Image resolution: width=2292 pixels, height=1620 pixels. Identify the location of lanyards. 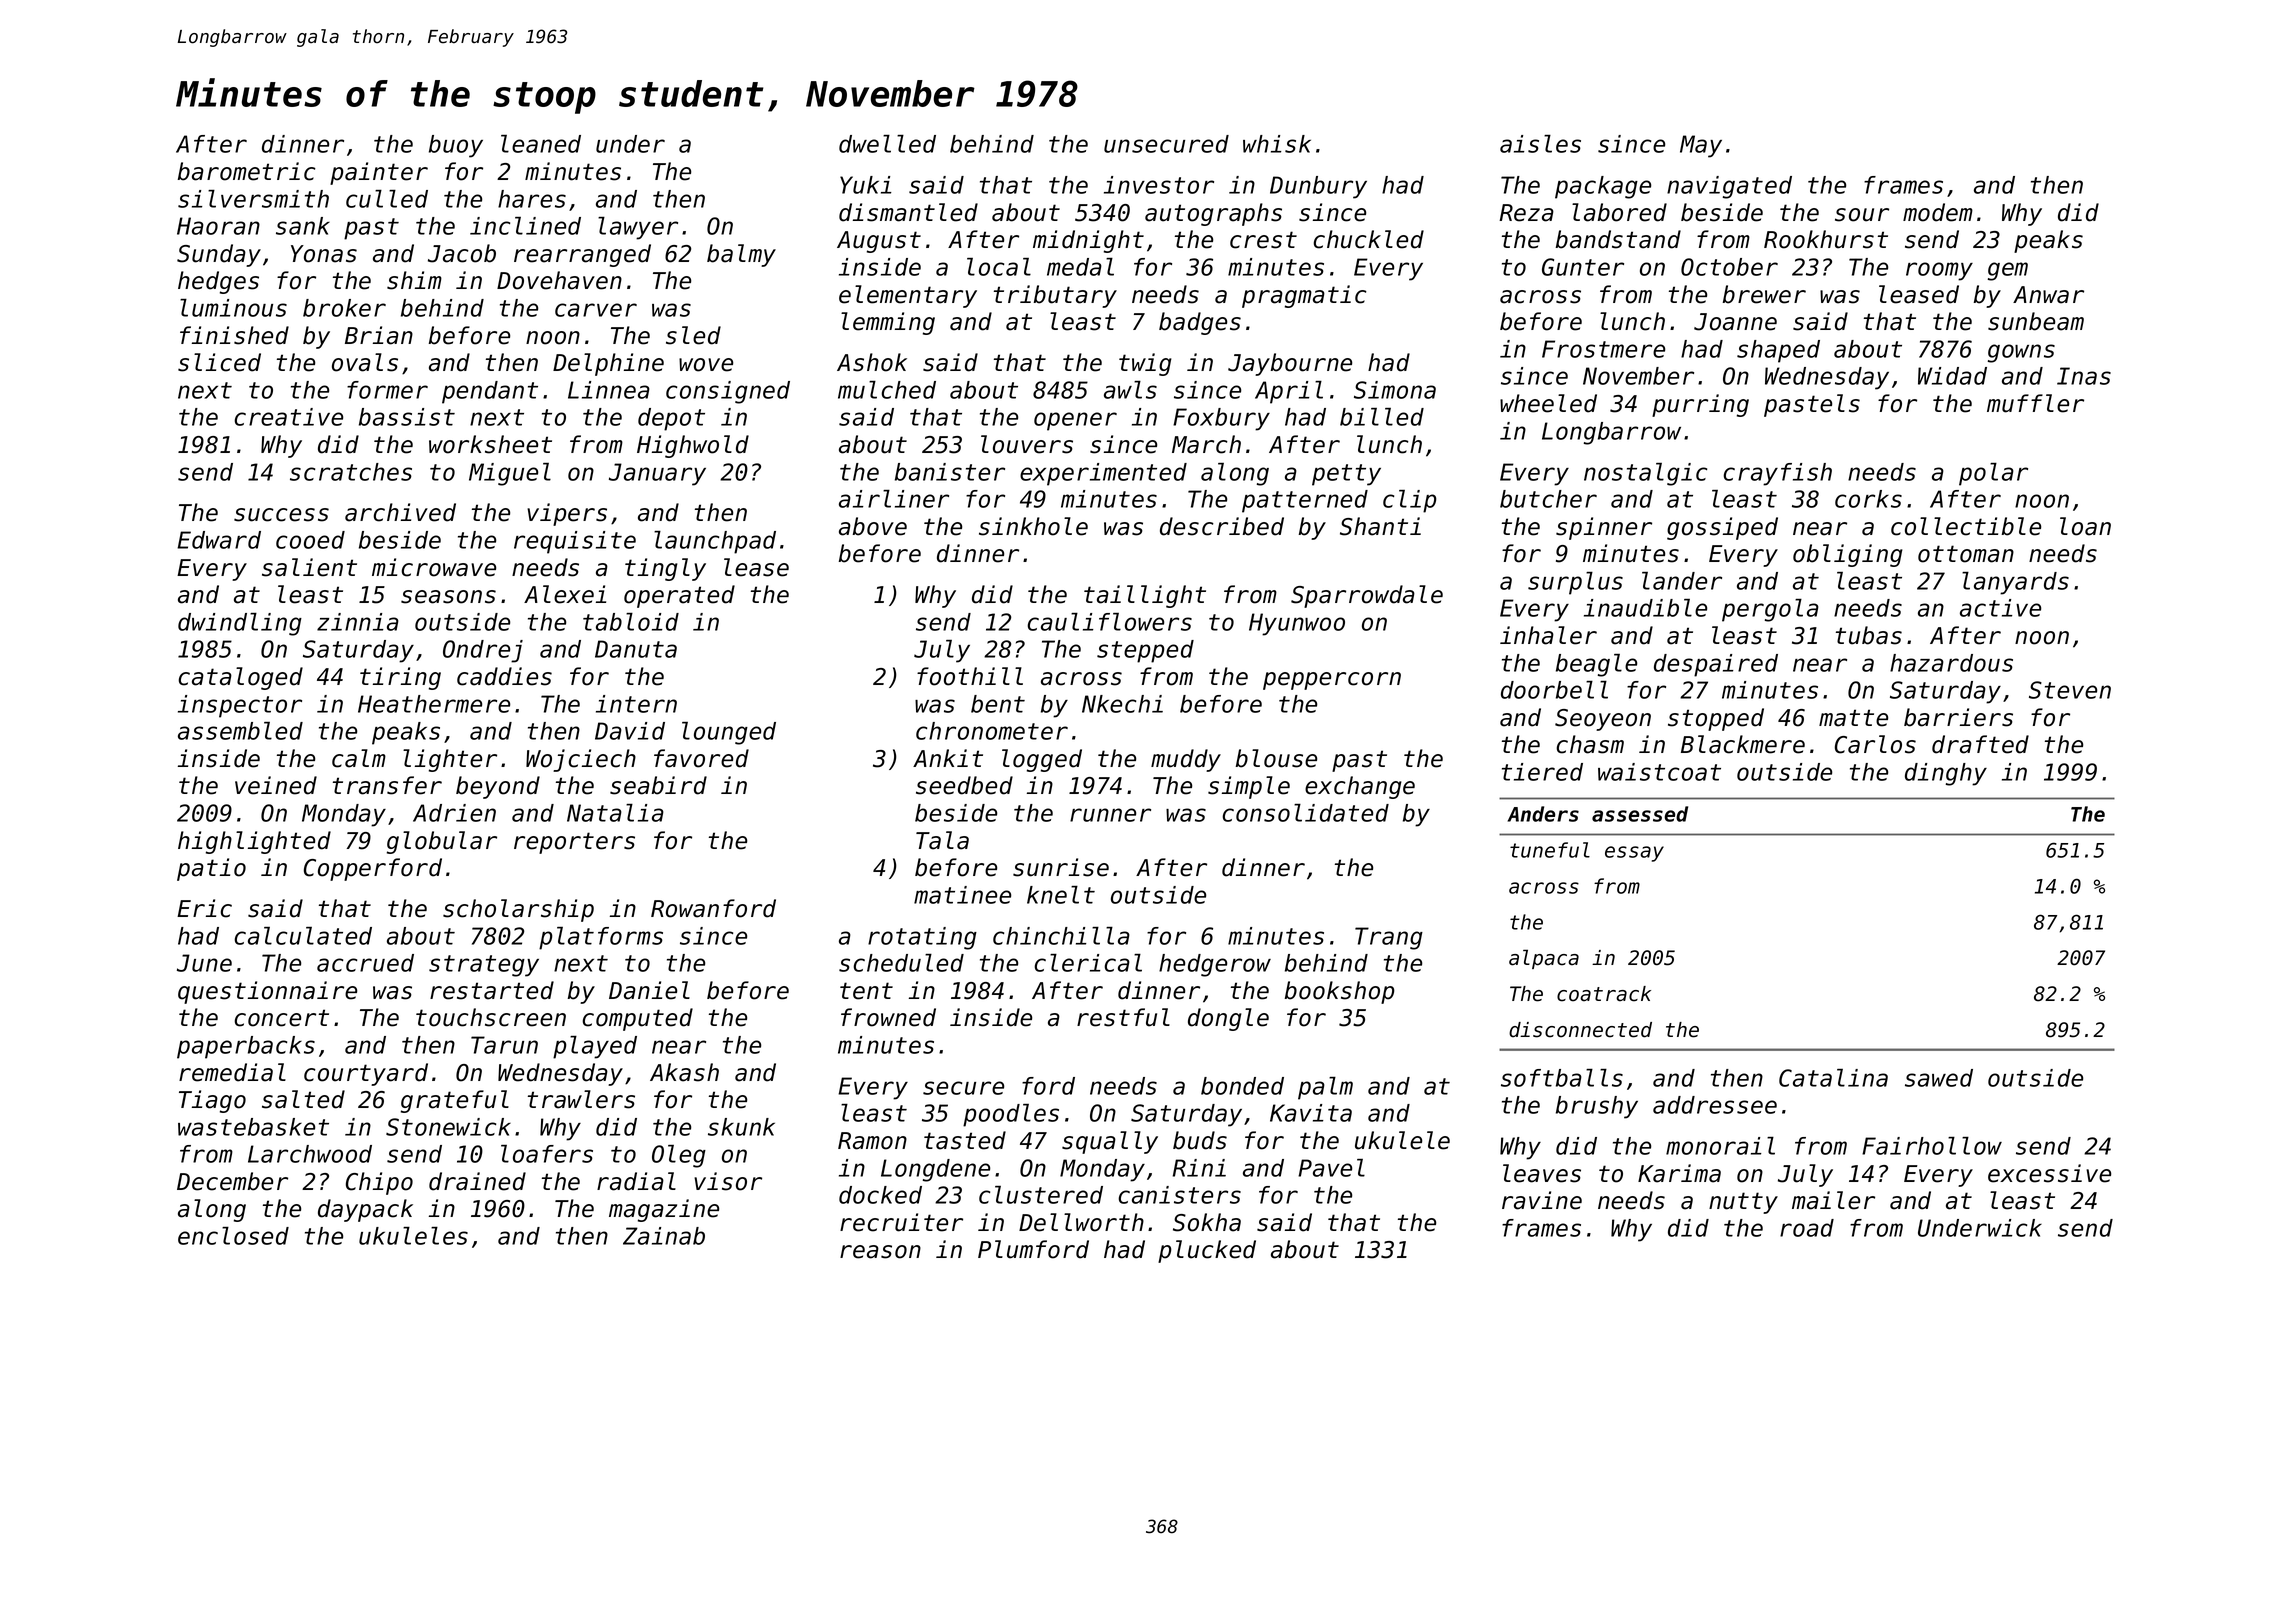
(2015, 583).
